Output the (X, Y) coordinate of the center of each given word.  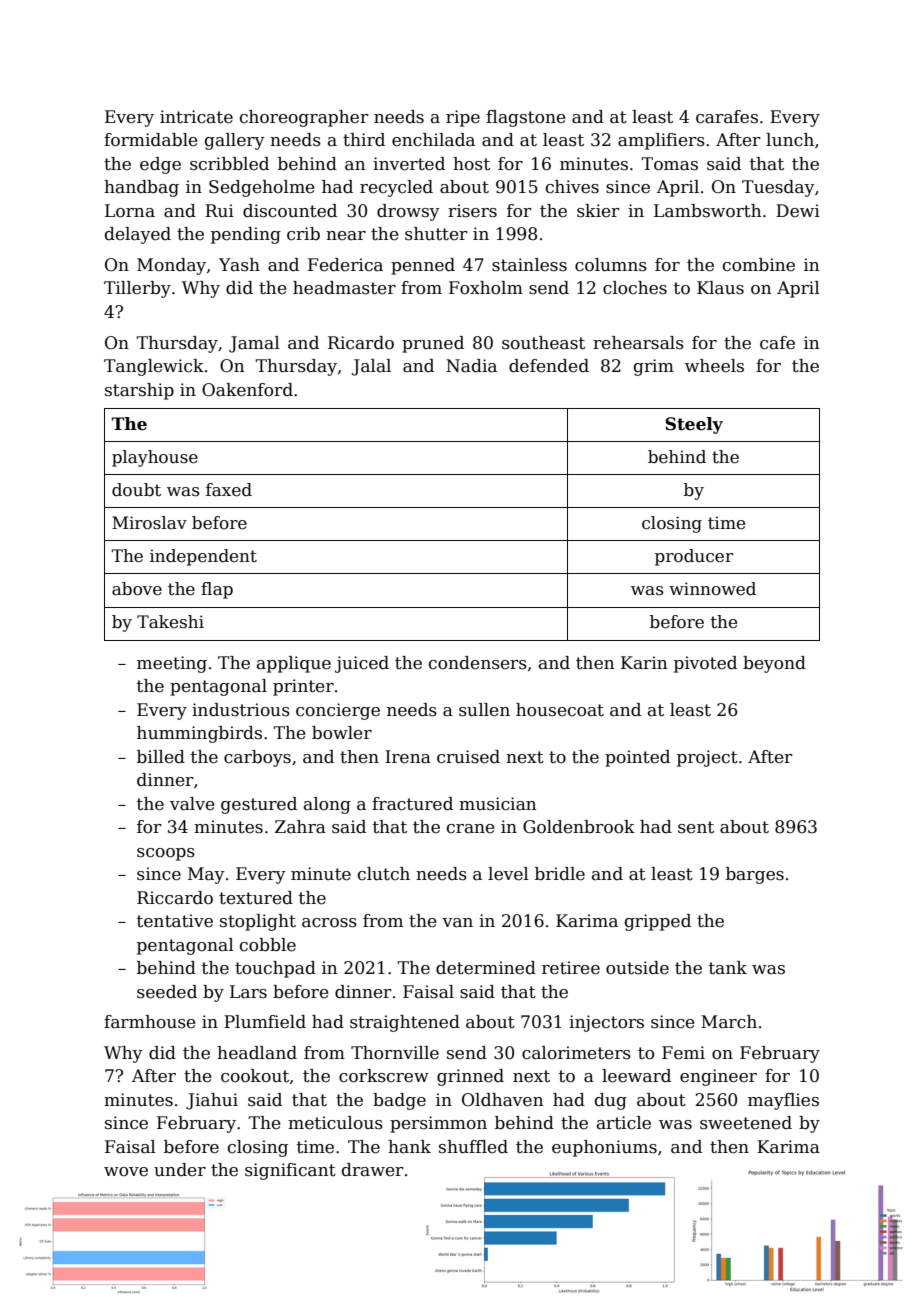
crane (471, 829)
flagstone (526, 118)
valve (192, 804)
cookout (255, 1076)
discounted (290, 211)
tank (728, 968)
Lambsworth (707, 211)
